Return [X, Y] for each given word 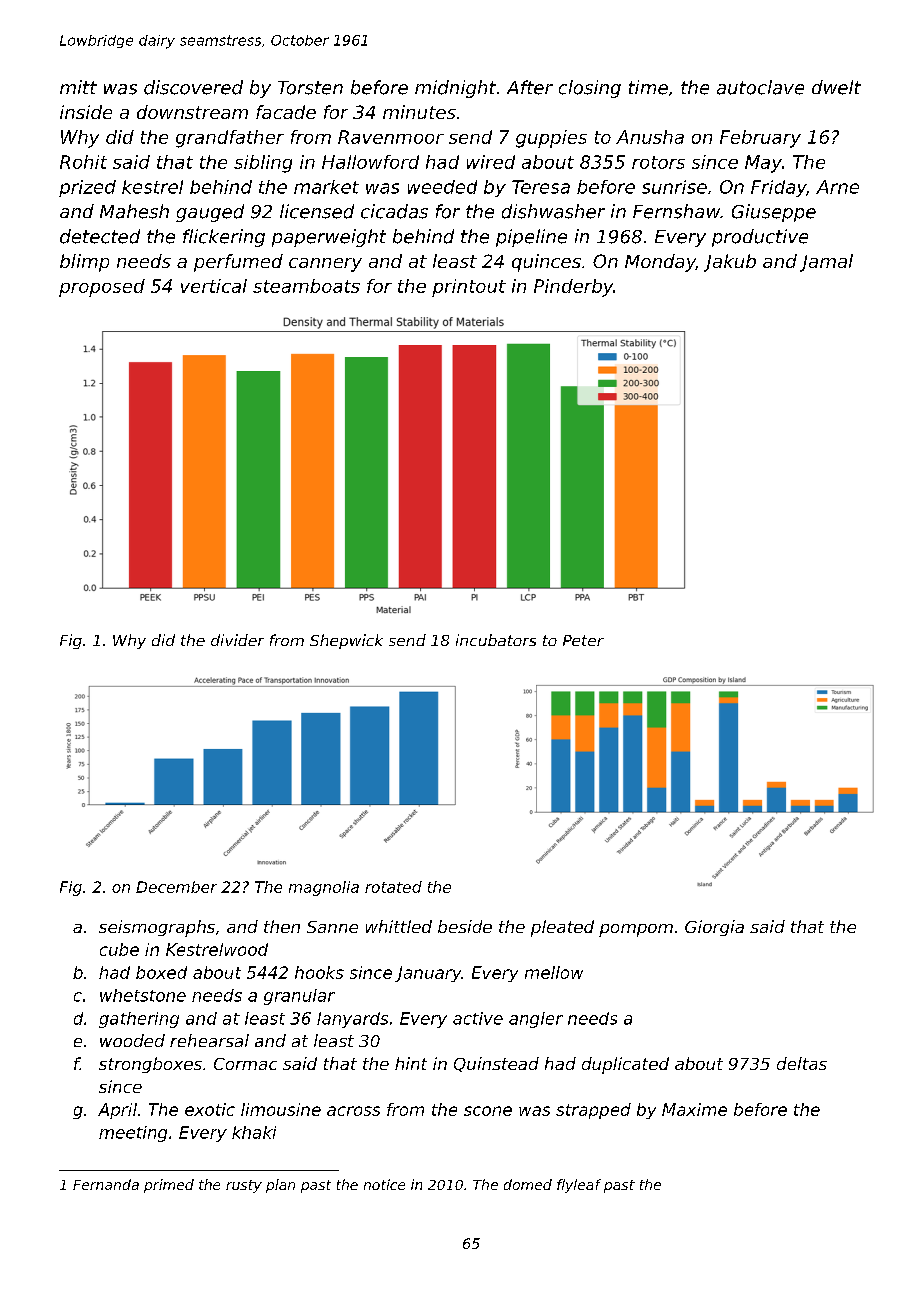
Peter [583, 640]
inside [86, 112]
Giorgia [714, 928]
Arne [837, 187]
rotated [393, 887]
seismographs [157, 928]
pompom [636, 930]
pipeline [531, 238]
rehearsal [209, 1040]
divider [237, 640]
